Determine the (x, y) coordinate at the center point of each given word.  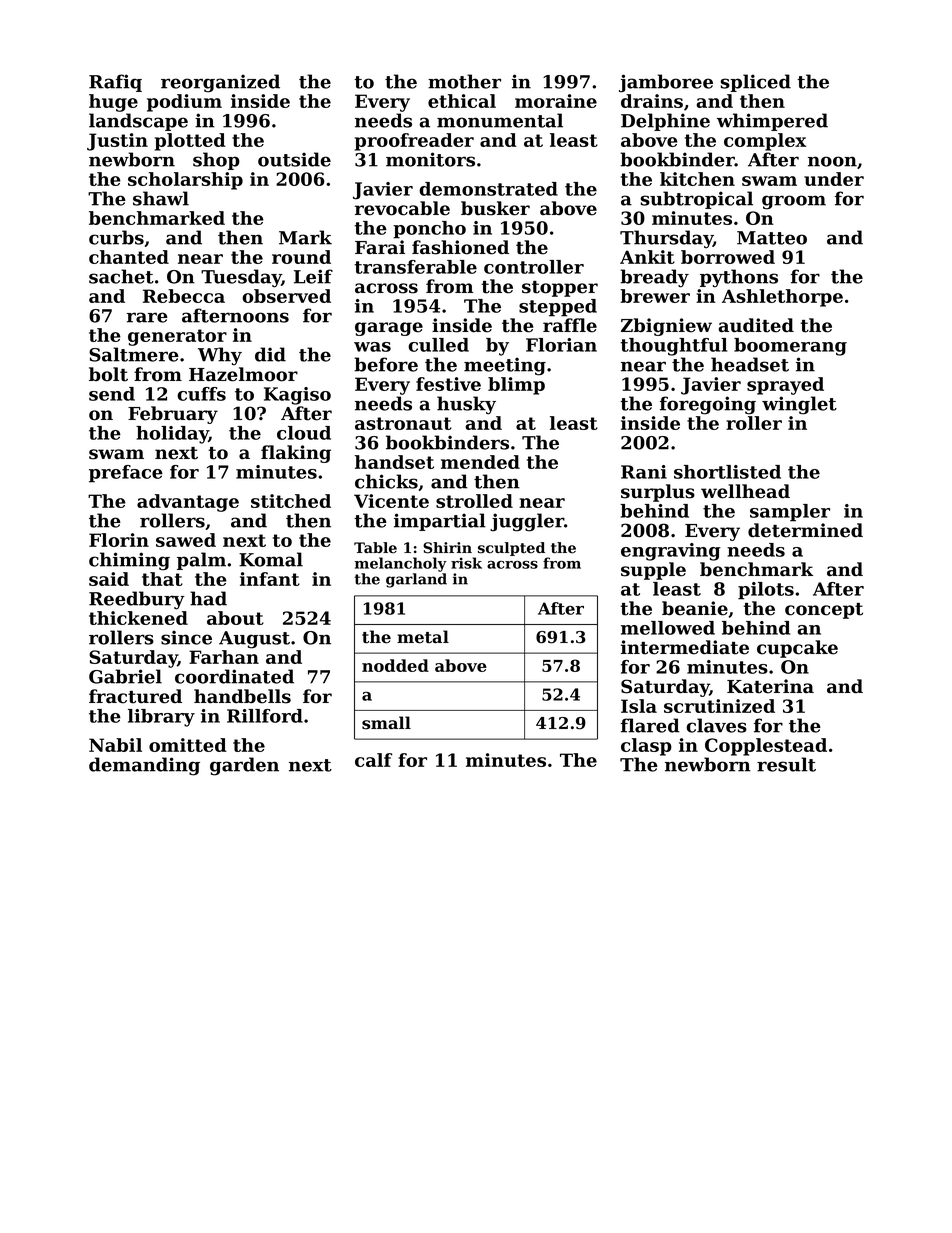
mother (464, 81)
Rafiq (115, 83)
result (786, 764)
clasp (646, 747)
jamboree (666, 83)
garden (244, 766)
